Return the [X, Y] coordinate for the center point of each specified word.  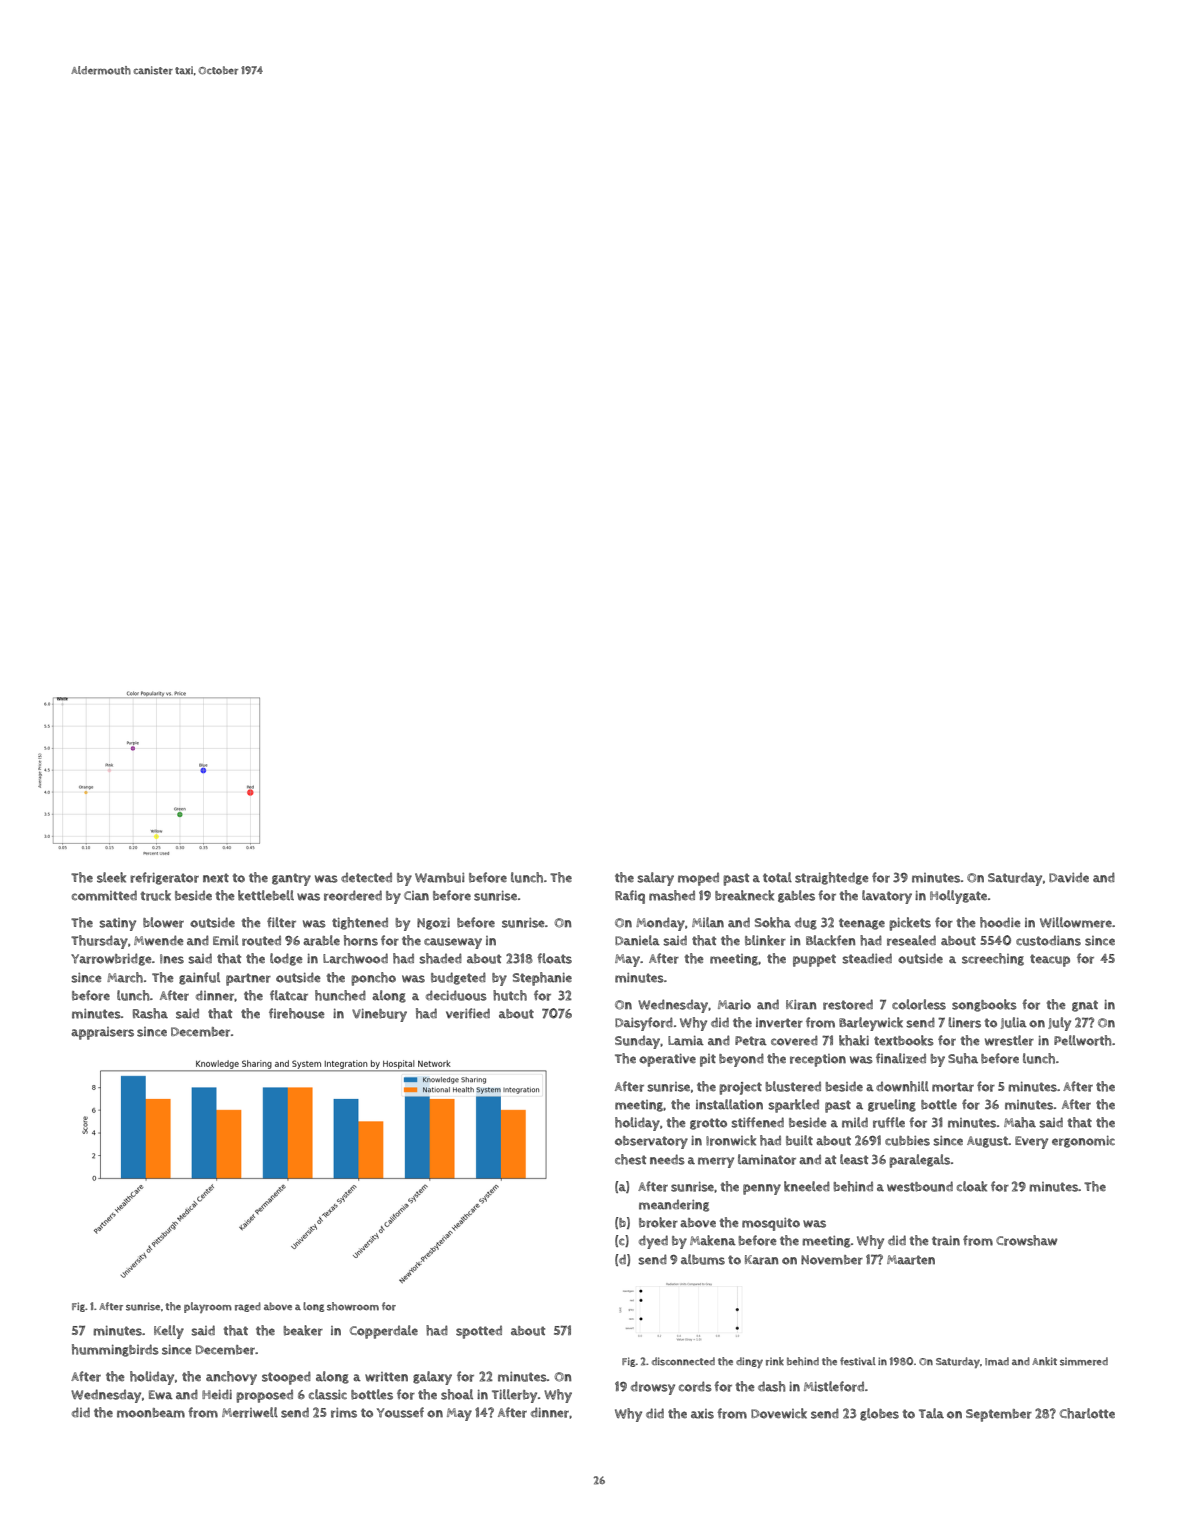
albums [703, 1259]
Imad [997, 1361]
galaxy [432, 1378]
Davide [1069, 878]
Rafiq [630, 897]
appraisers [102, 1033]
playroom [208, 1307]
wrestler [1009, 1040]
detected [366, 878]
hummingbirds [115, 1350]
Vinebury [379, 1015]
